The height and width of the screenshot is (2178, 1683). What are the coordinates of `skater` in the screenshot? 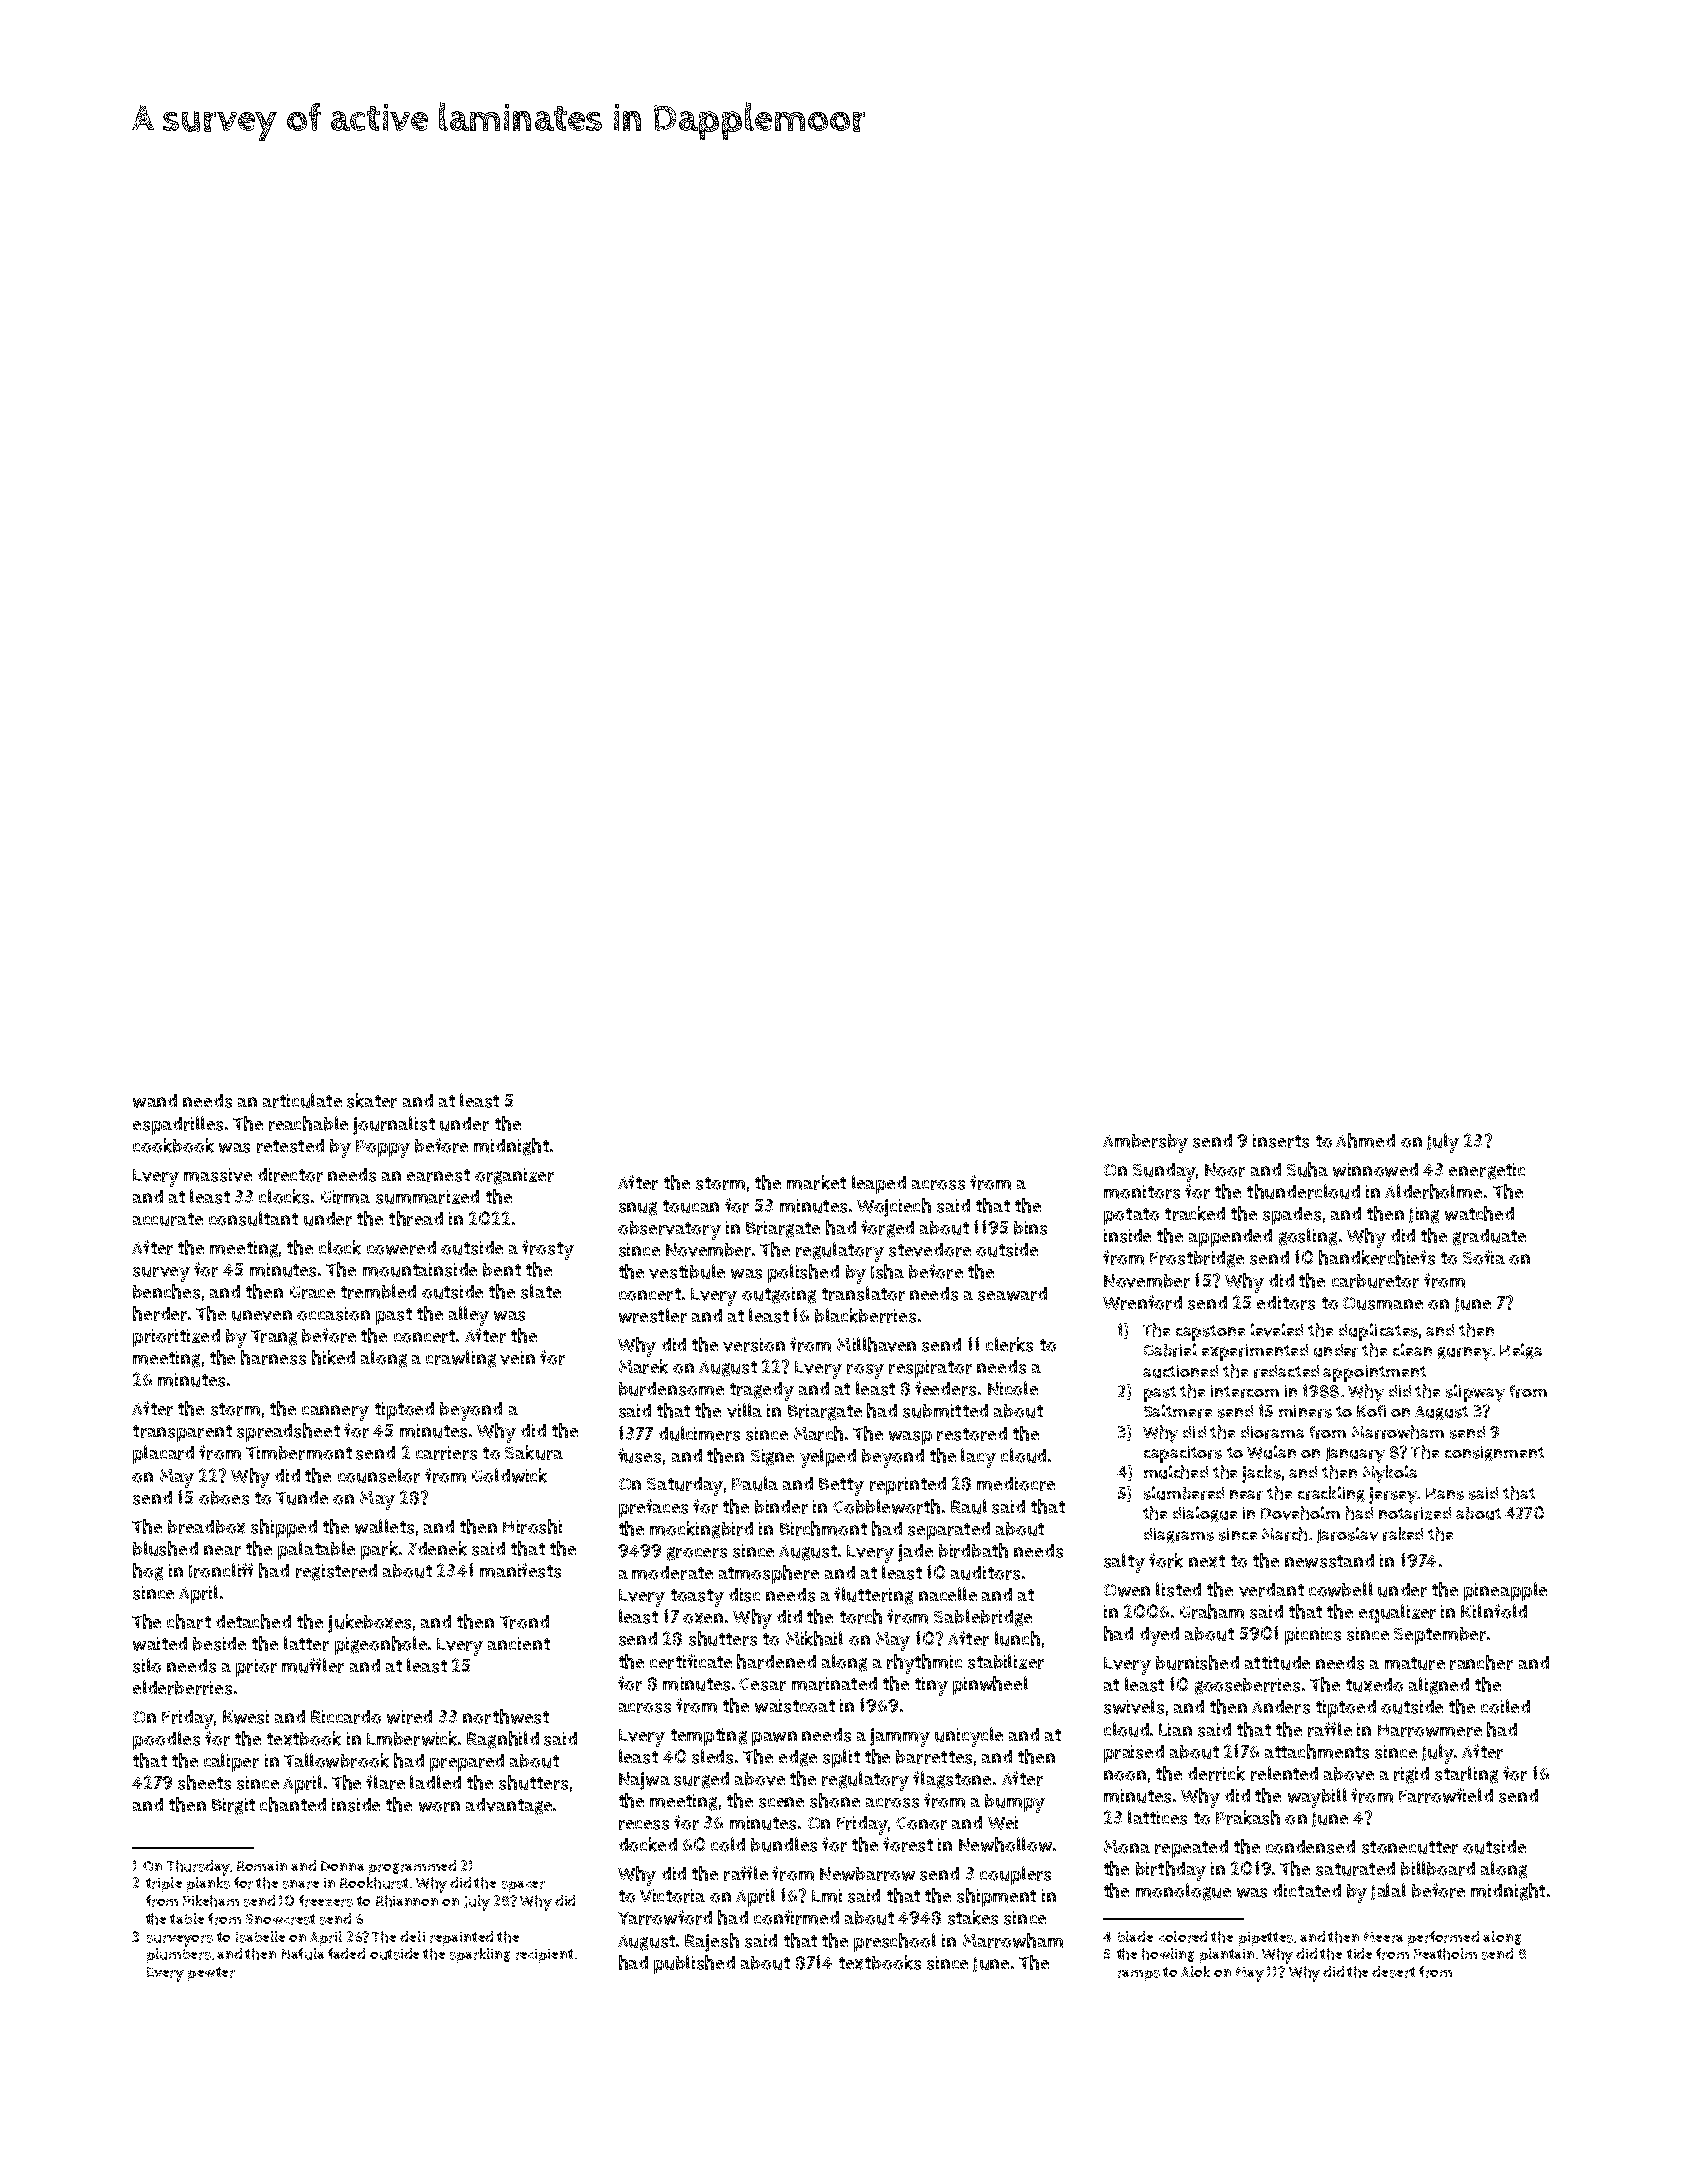 It's located at (372, 1100).
